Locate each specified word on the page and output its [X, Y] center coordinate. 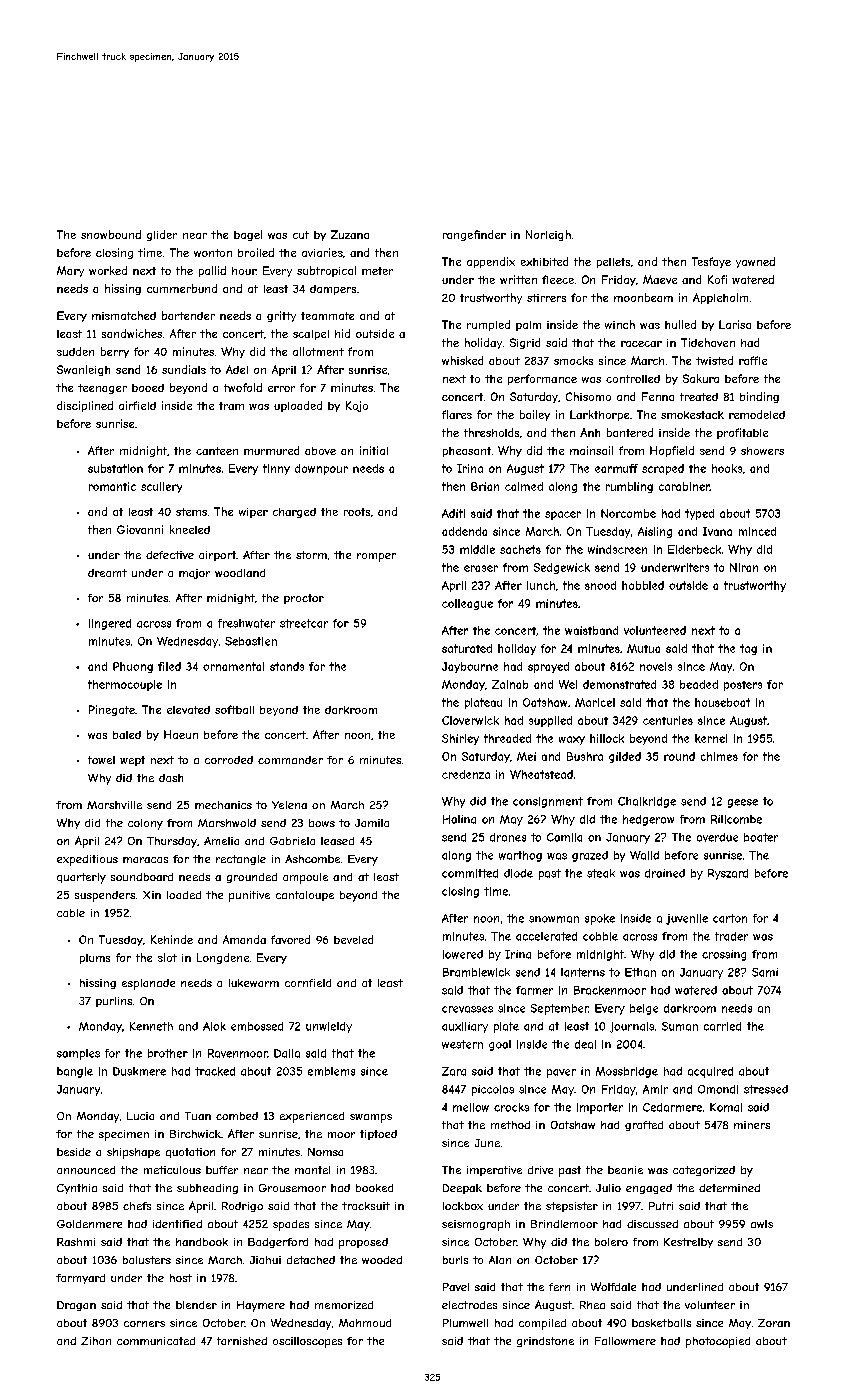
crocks [511, 1107]
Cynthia [77, 1189]
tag [748, 649]
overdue [717, 837]
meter [377, 271]
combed [237, 1116]
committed [470, 873]
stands [287, 666]
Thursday [172, 842]
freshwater [246, 623]
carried [722, 1026]
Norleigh [548, 235]
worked [108, 270]
